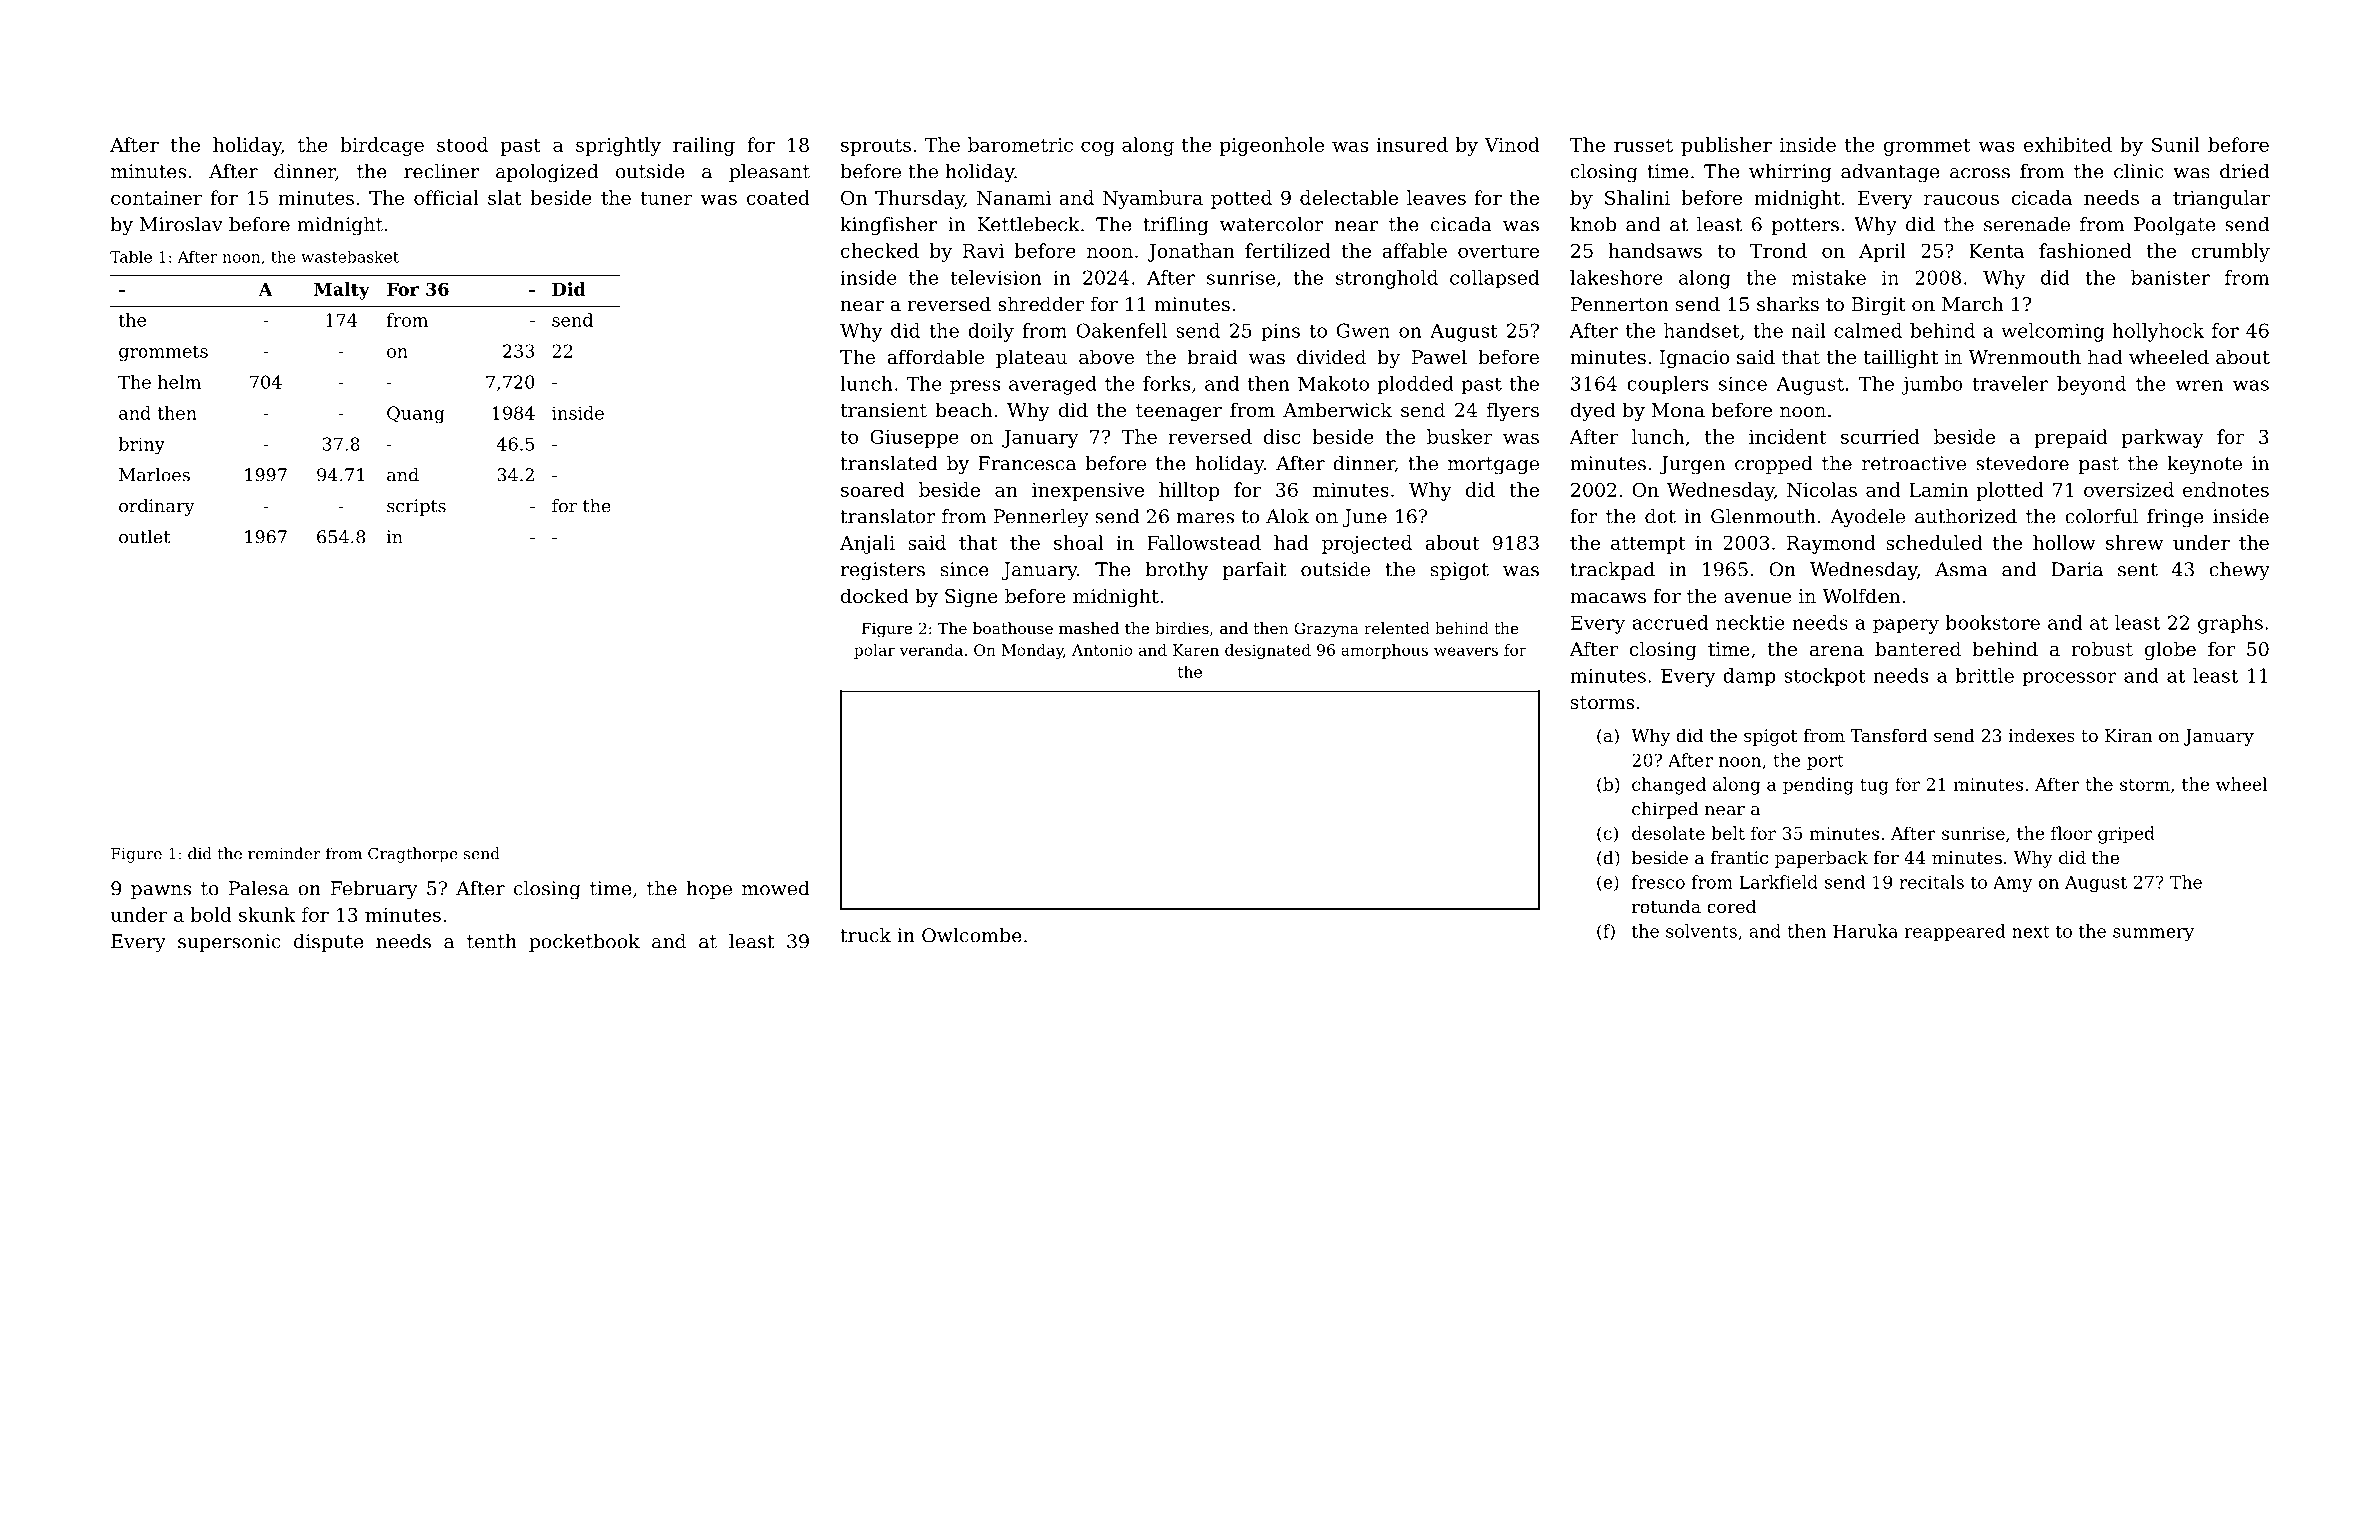 Image resolution: width=2380 pixels, height=1540 pixels. What do you see at coordinates (179, 382) in the screenshot?
I see `helm` at bounding box center [179, 382].
